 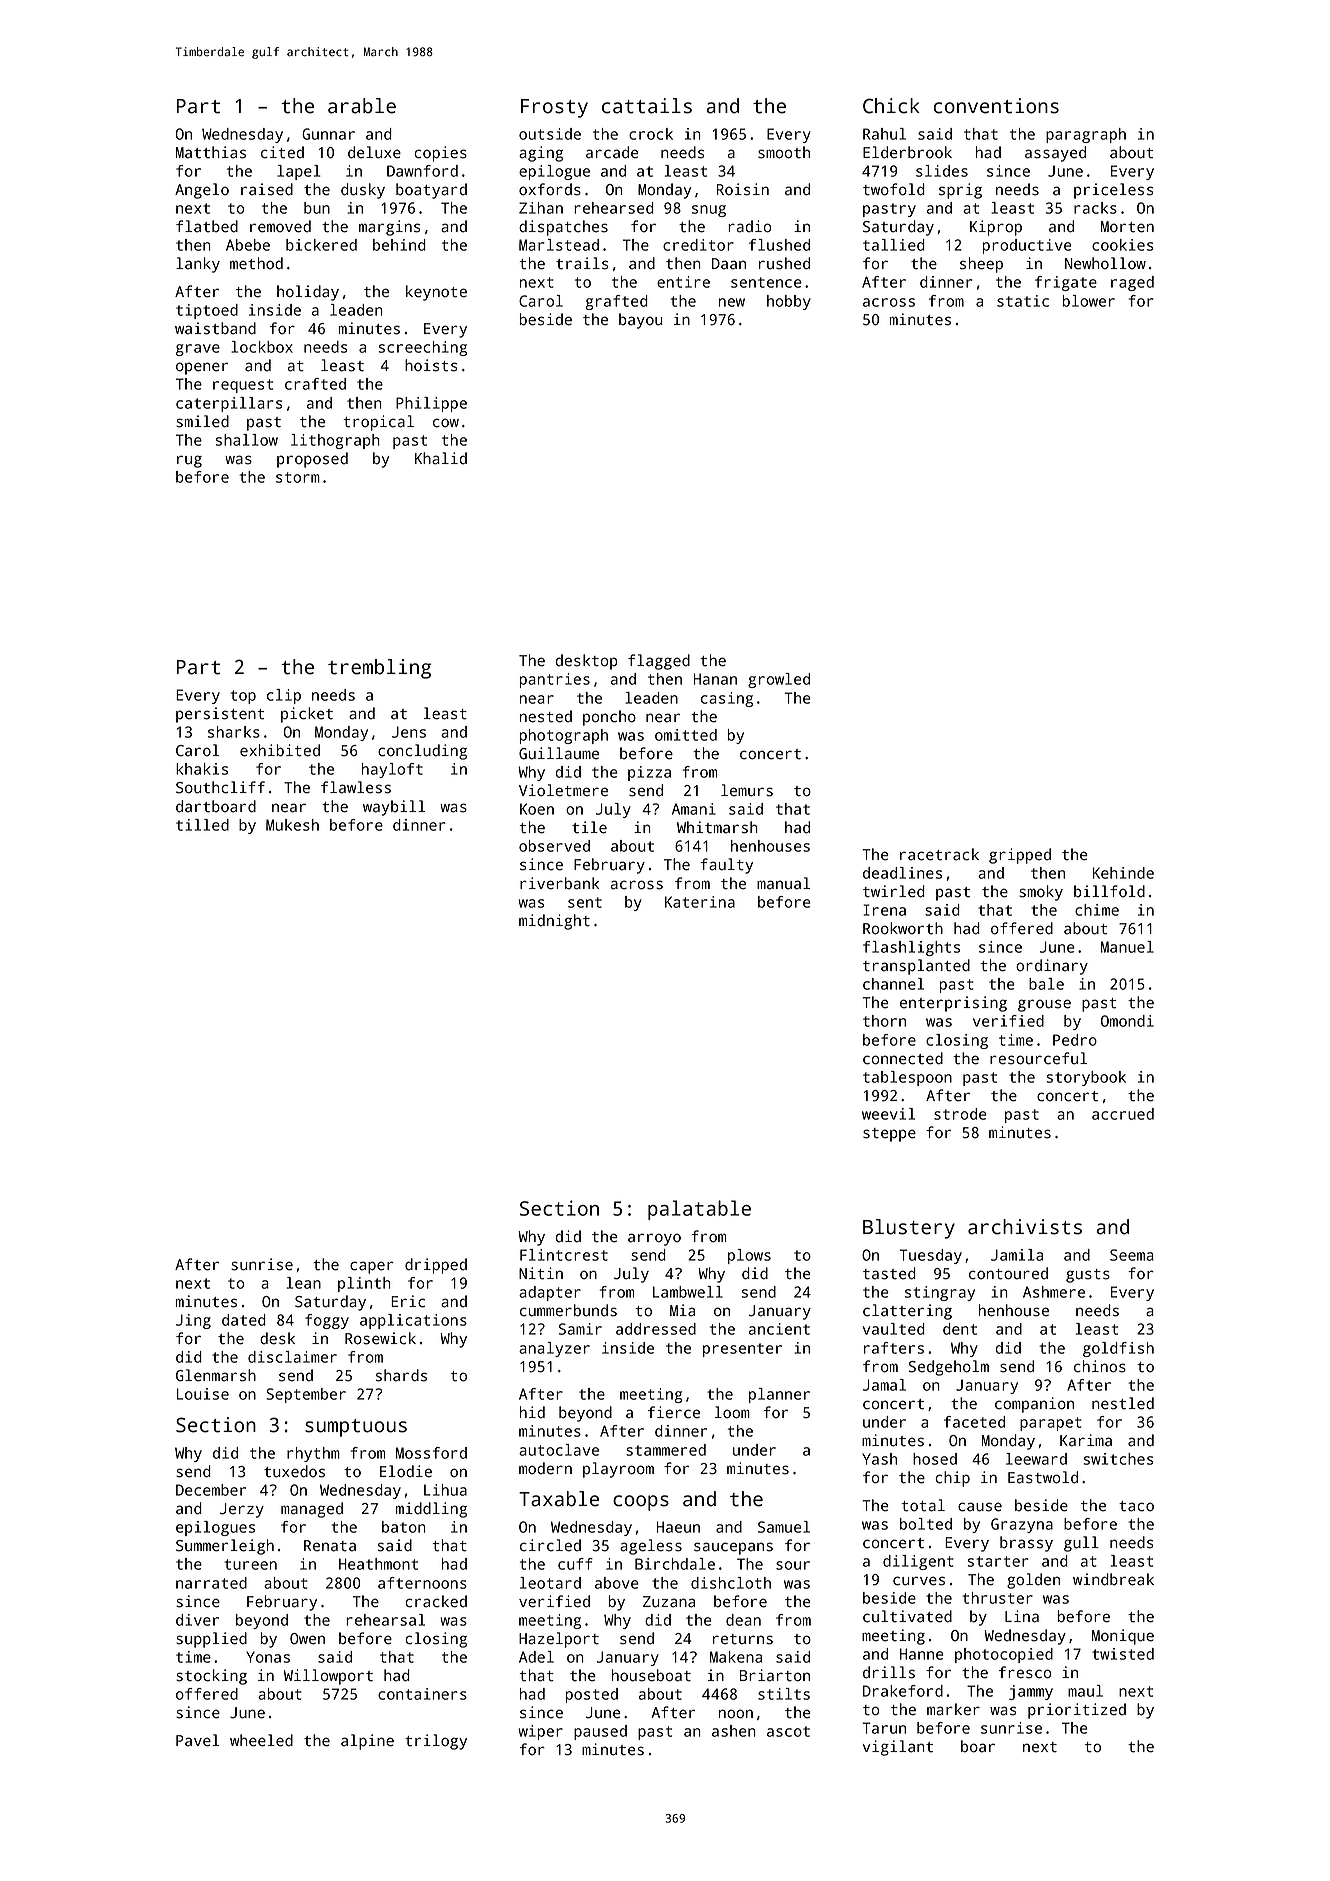 I want to click on tallied, so click(x=894, y=245).
